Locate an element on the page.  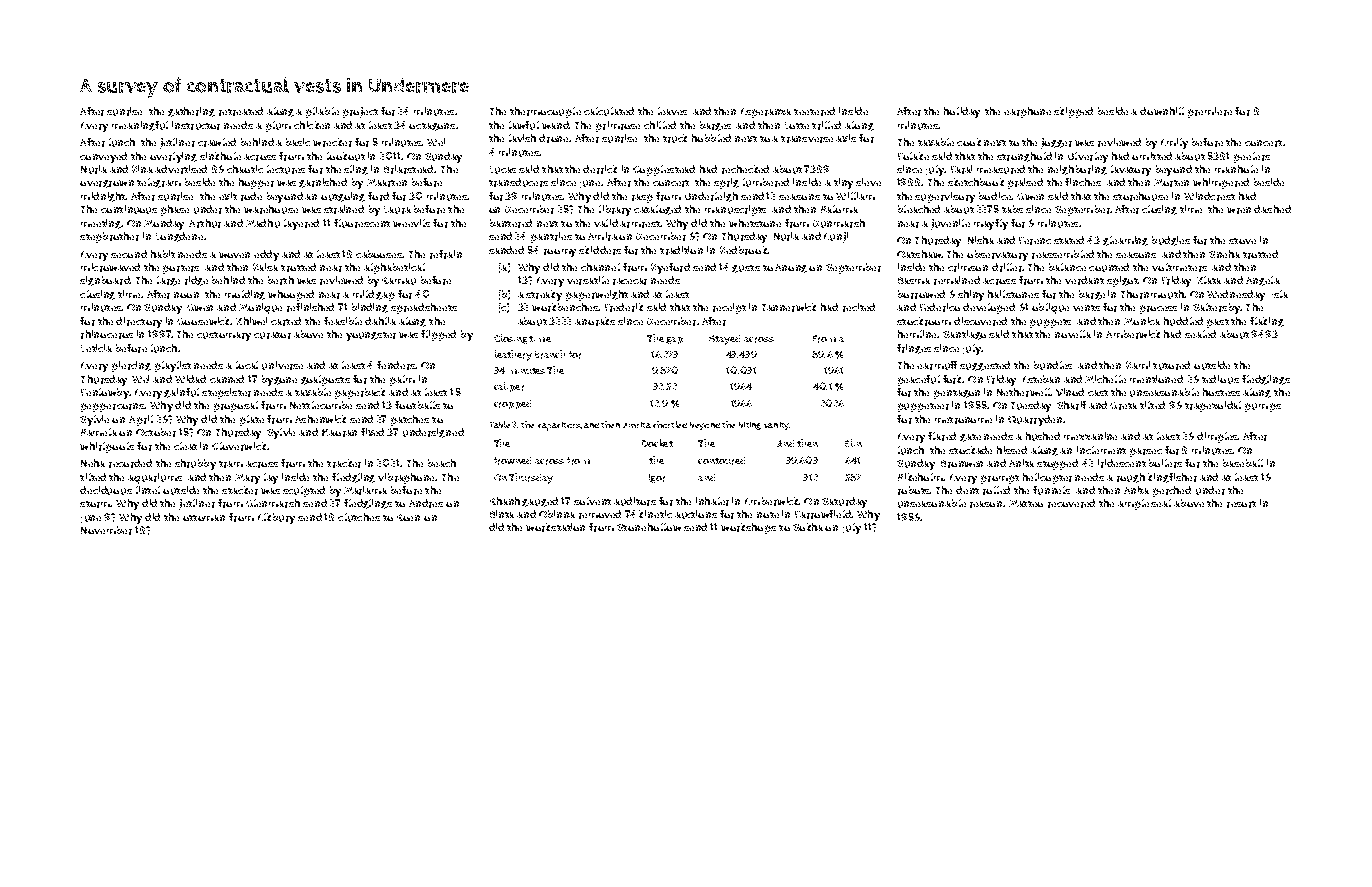
omitted is located at coordinates (1152, 156).
